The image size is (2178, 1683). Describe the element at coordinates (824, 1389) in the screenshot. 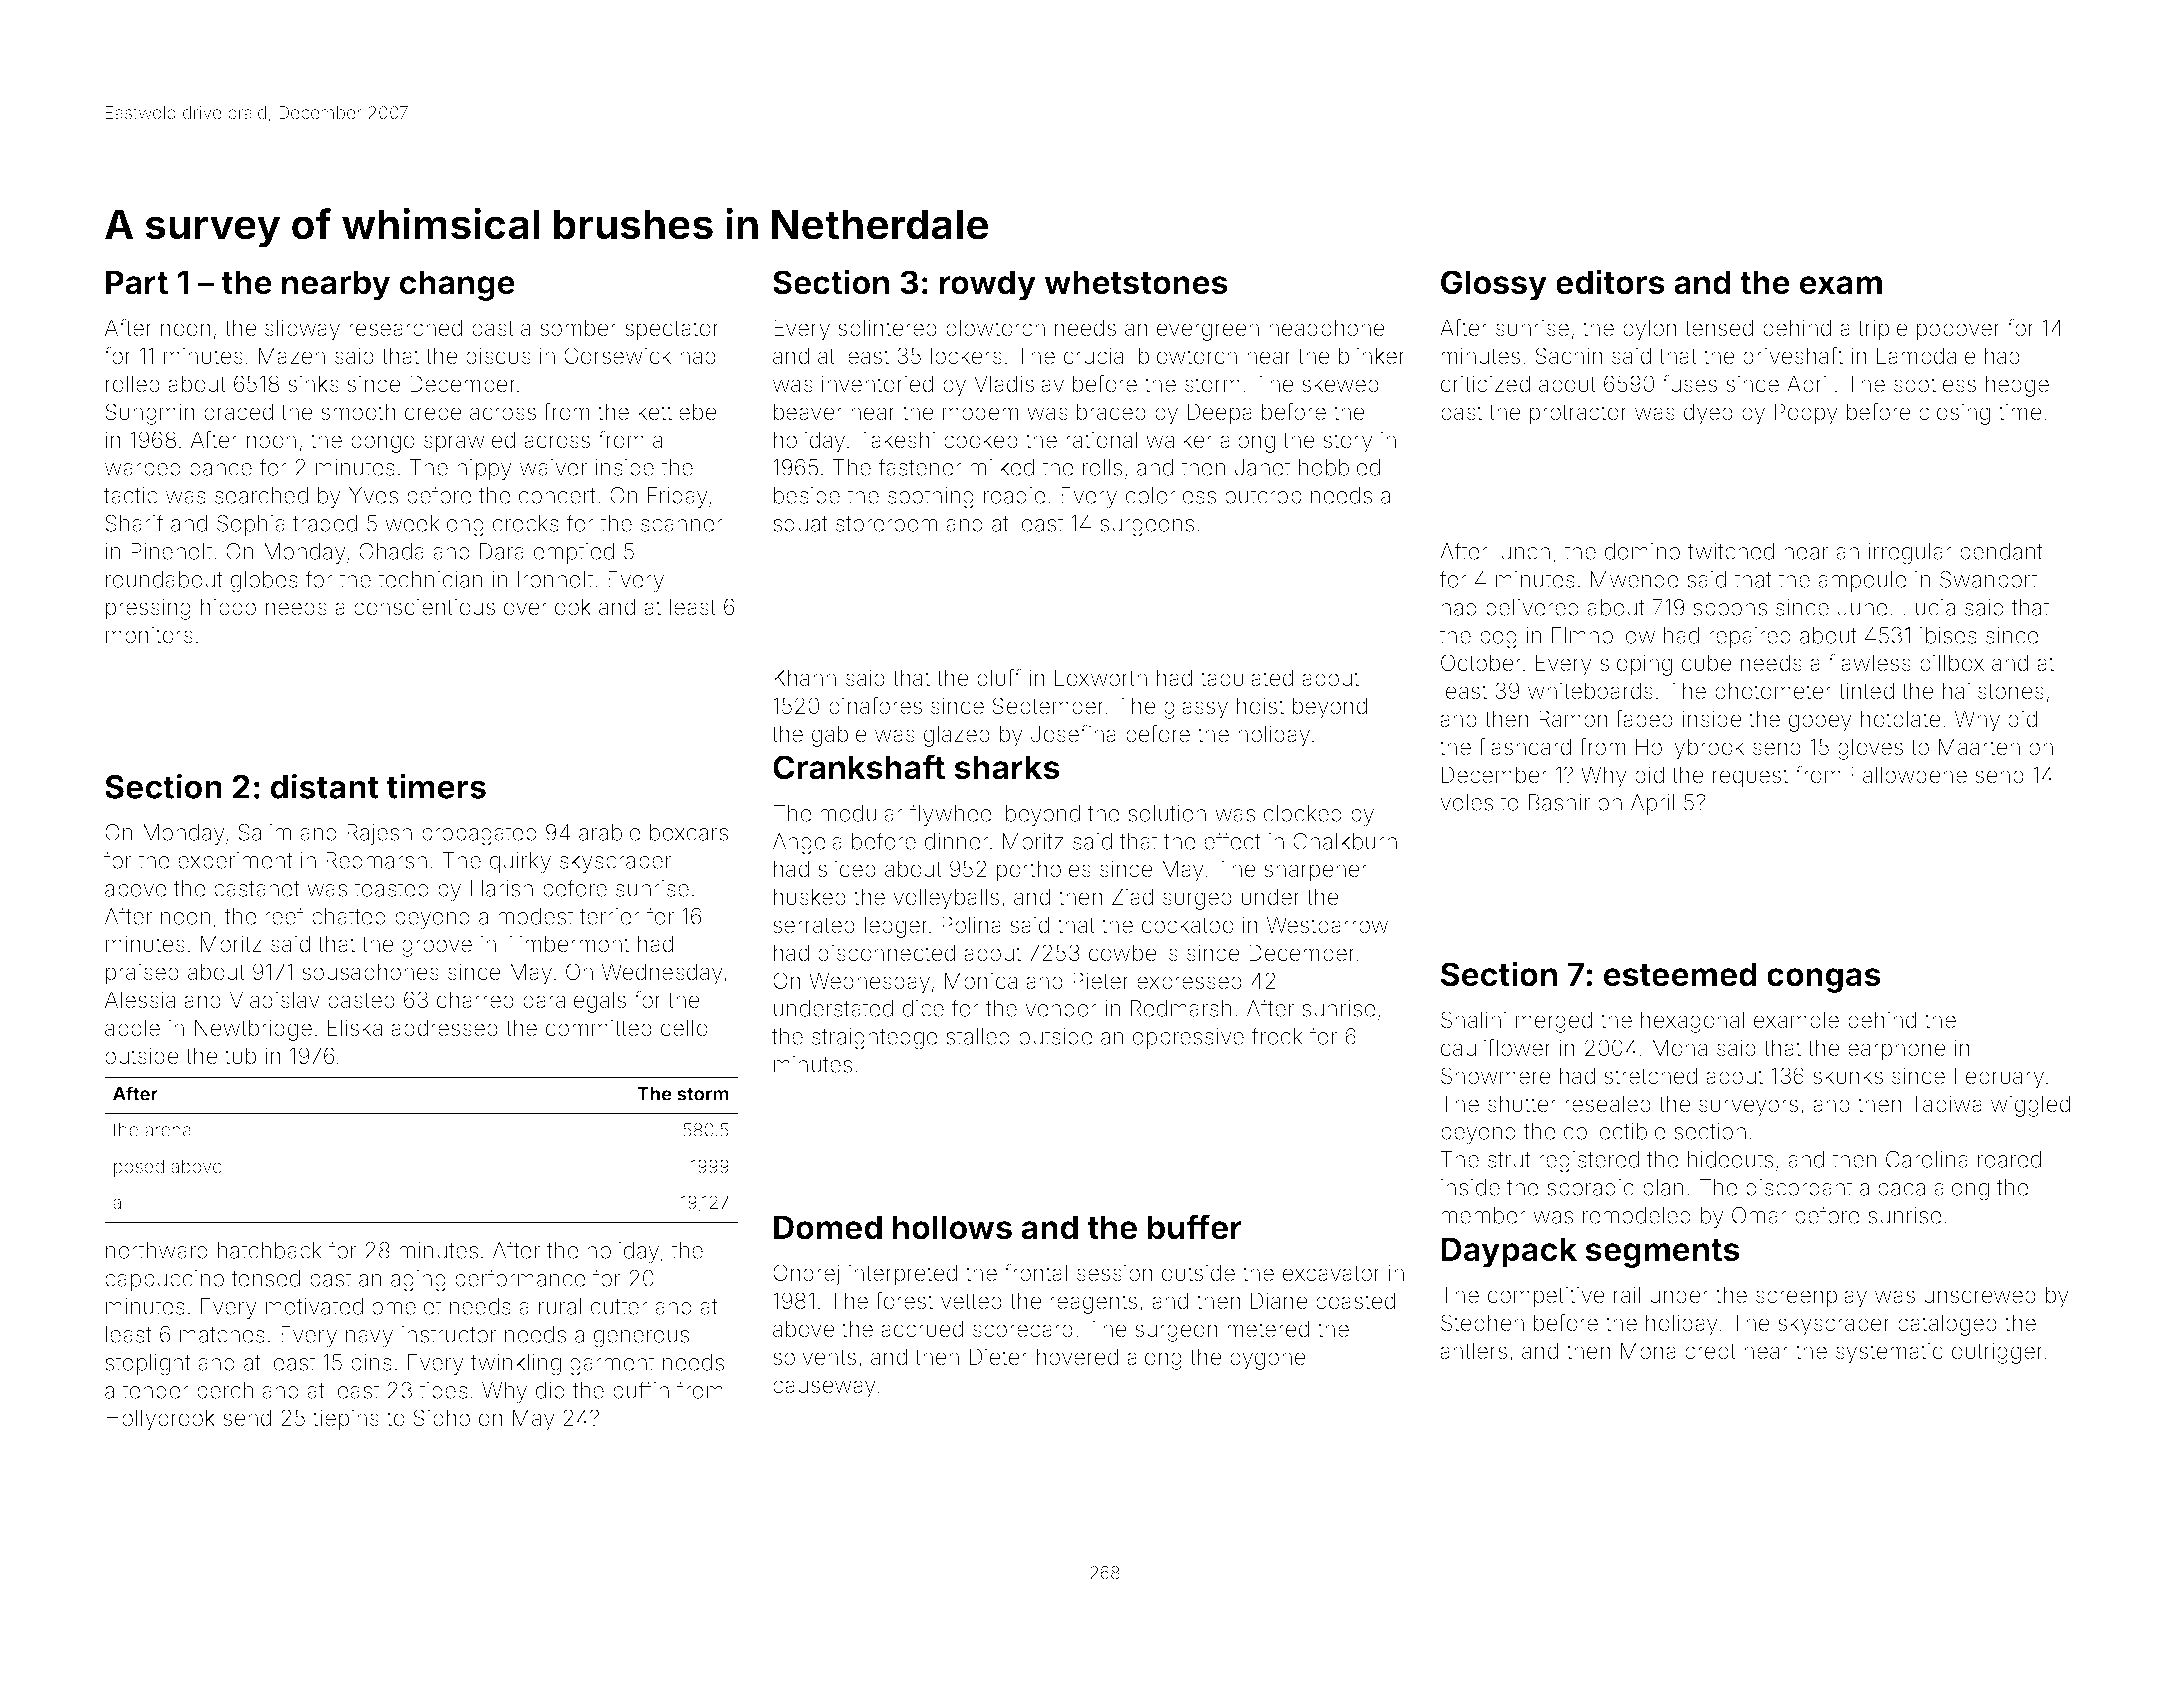

I see `causeway` at that location.
